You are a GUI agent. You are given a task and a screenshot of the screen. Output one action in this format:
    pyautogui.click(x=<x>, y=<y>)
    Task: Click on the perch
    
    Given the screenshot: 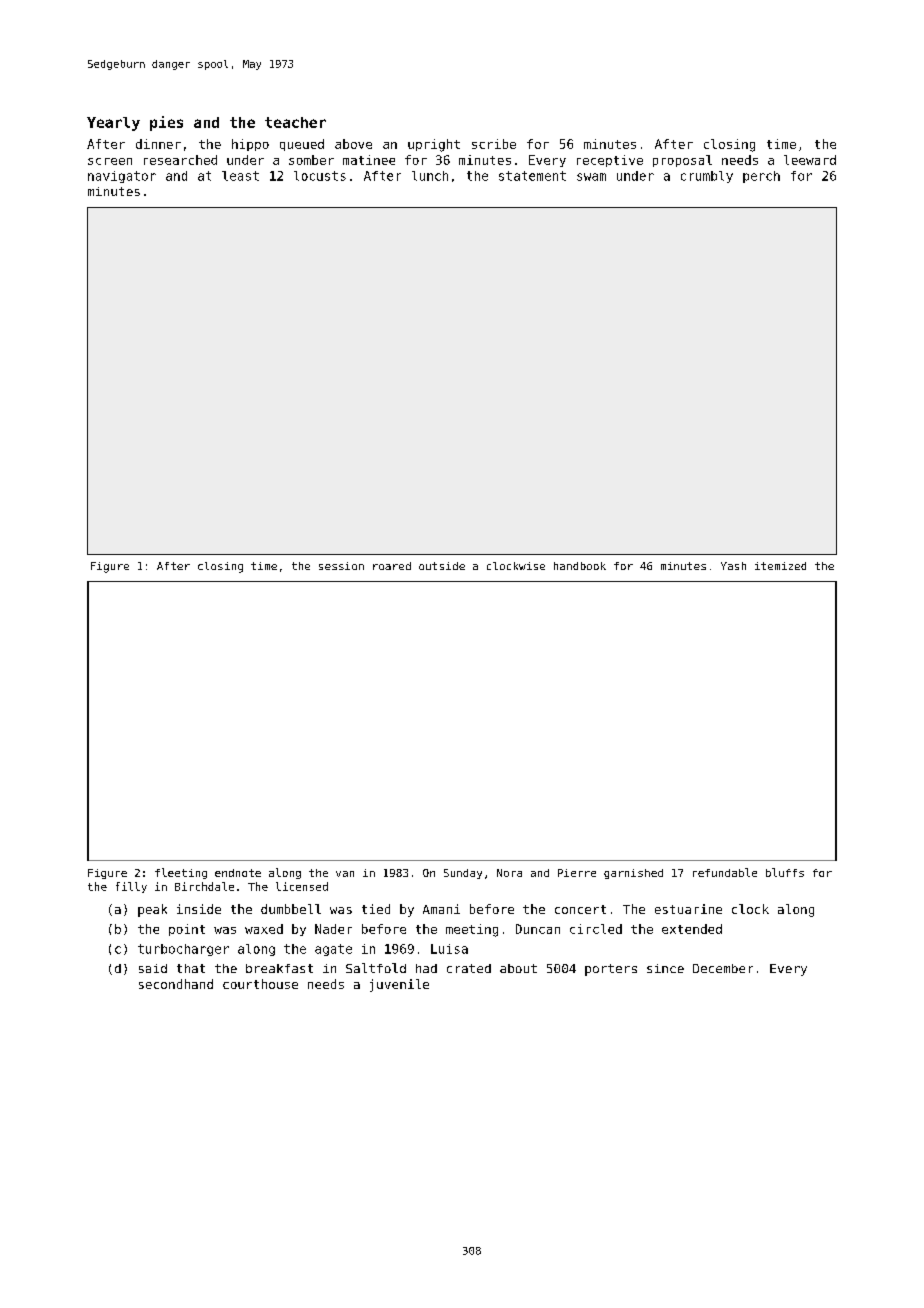 What is the action you would take?
    pyautogui.click(x=761, y=177)
